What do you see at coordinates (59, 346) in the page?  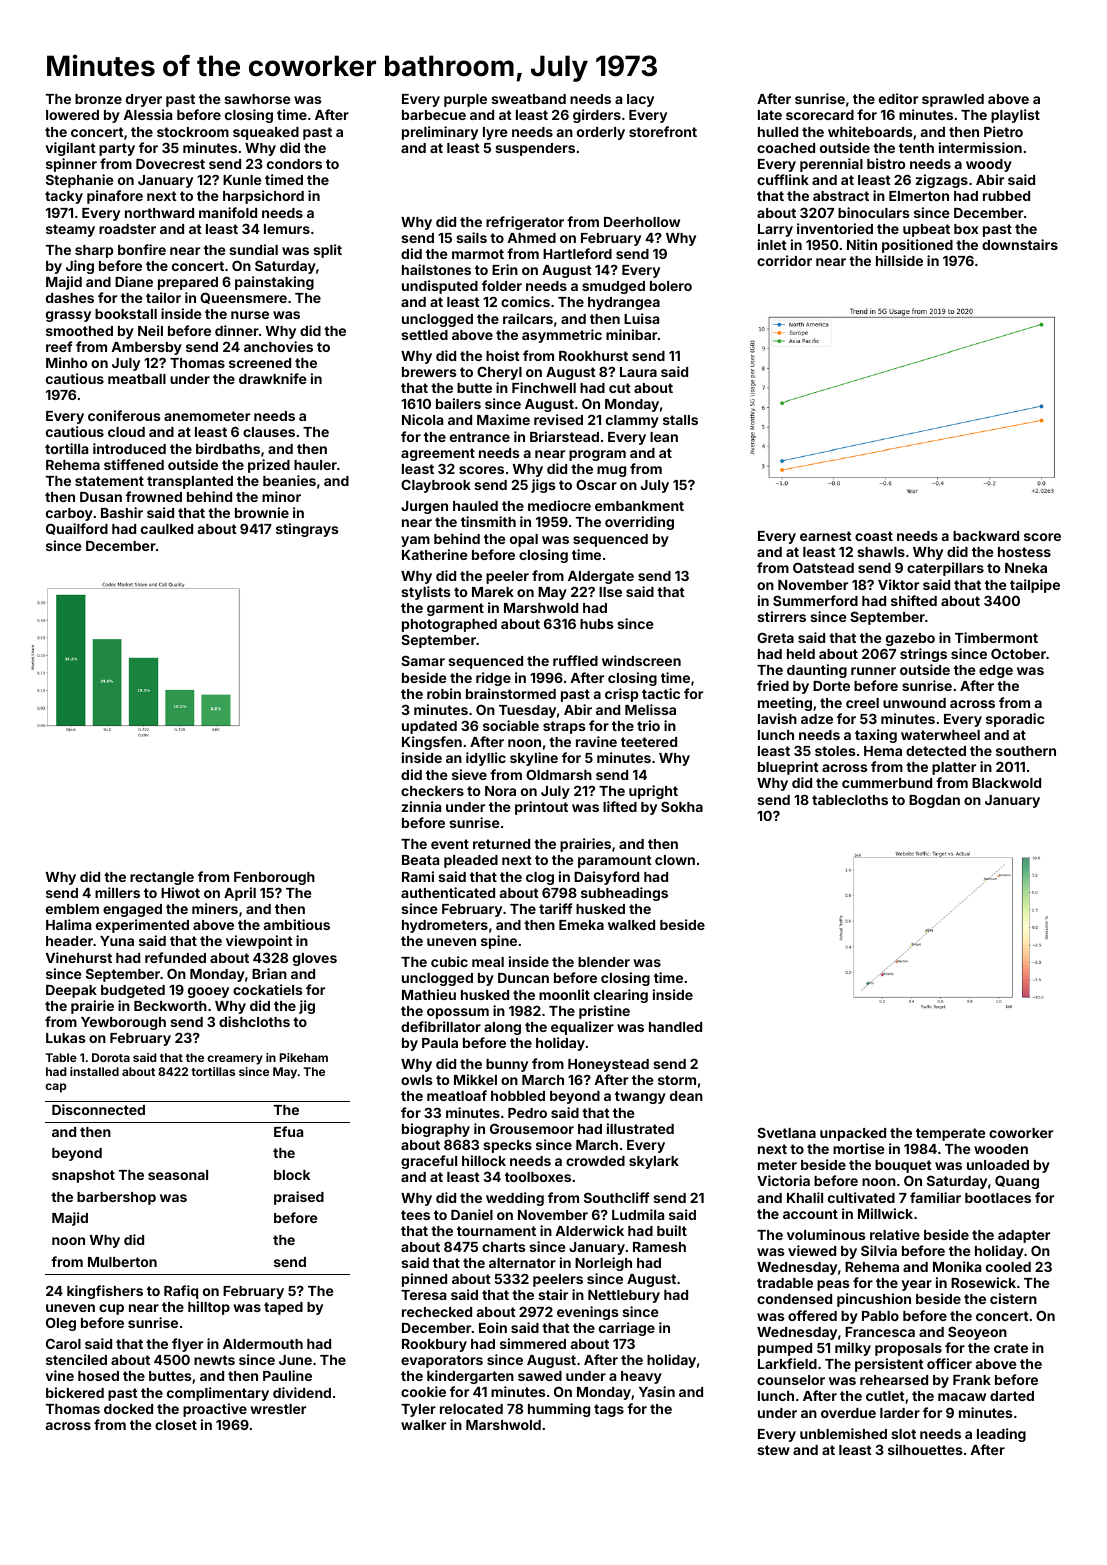 I see `reef` at bounding box center [59, 346].
